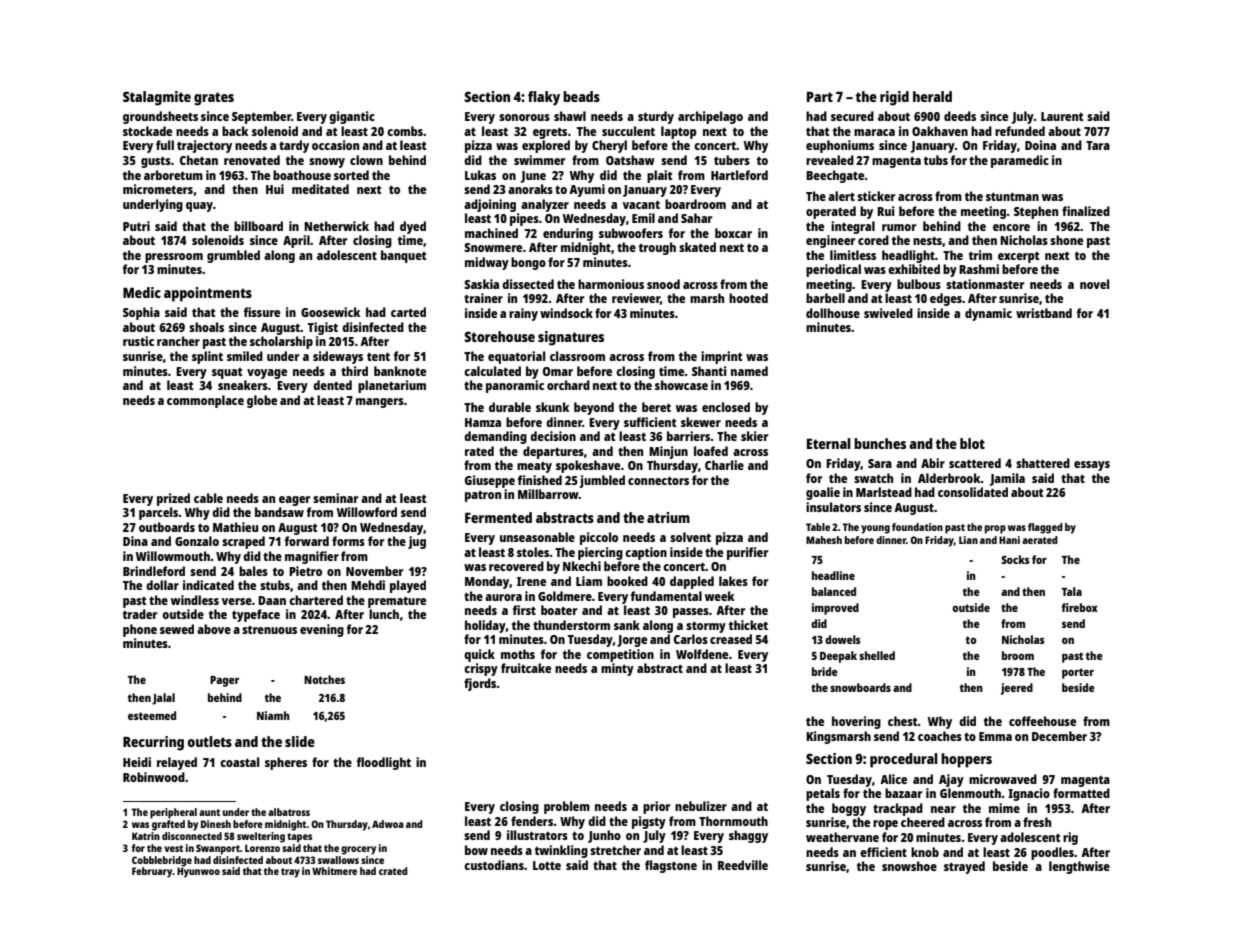 The image size is (1233, 952). What do you see at coordinates (1078, 673) in the screenshot?
I see `porter` at bounding box center [1078, 673].
